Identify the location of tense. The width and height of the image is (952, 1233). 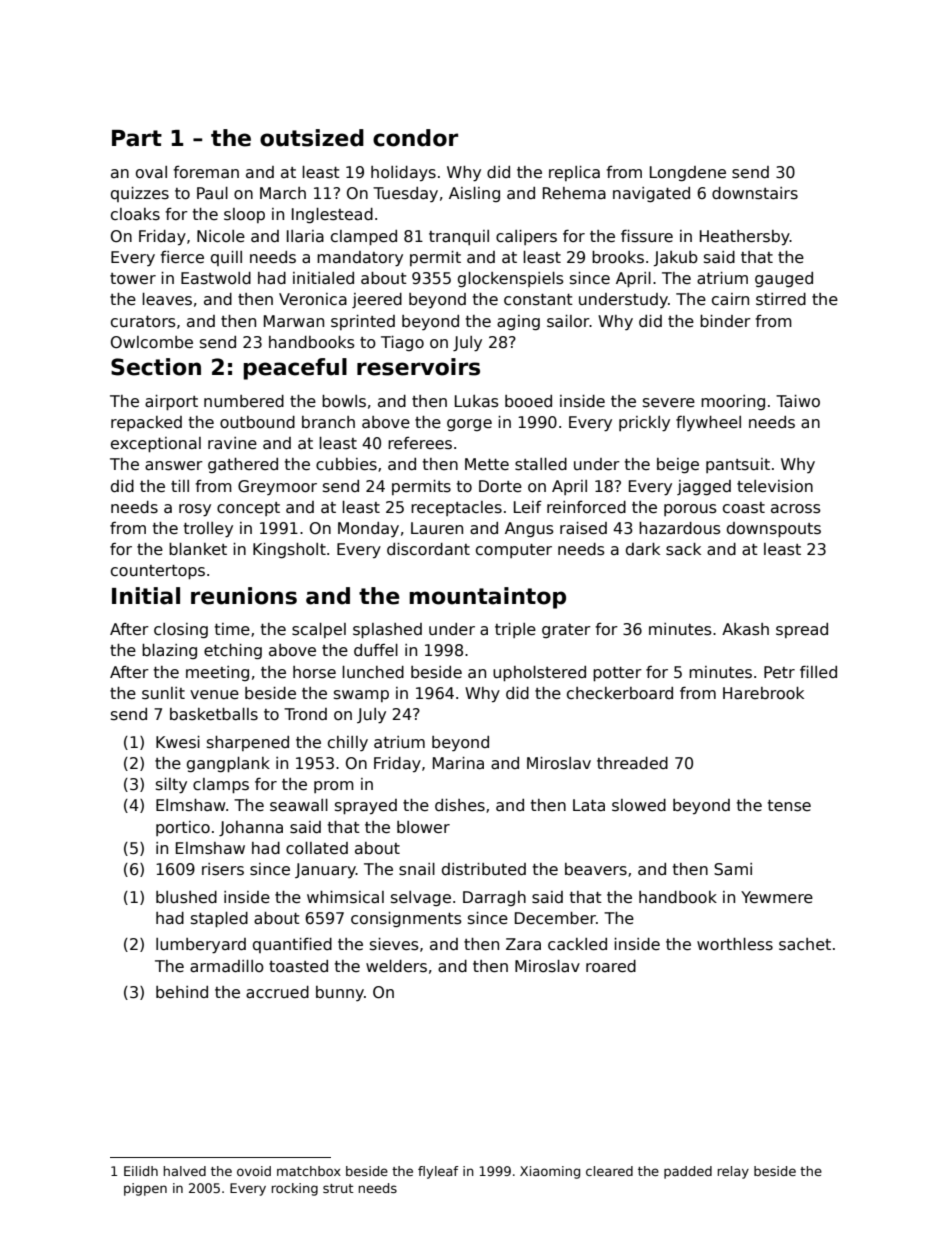
(789, 806).
